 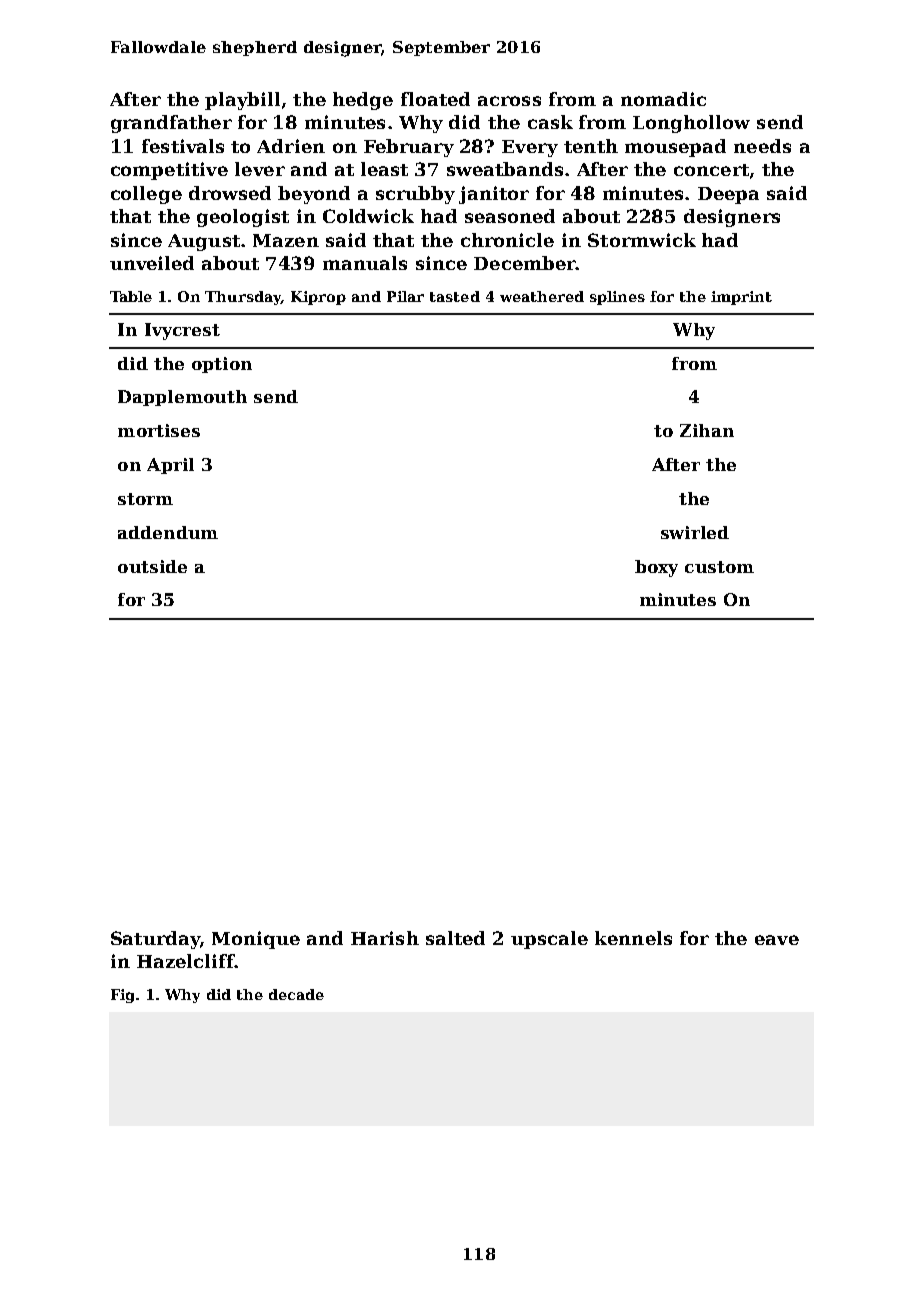 I want to click on Table, so click(x=131, y=296).
